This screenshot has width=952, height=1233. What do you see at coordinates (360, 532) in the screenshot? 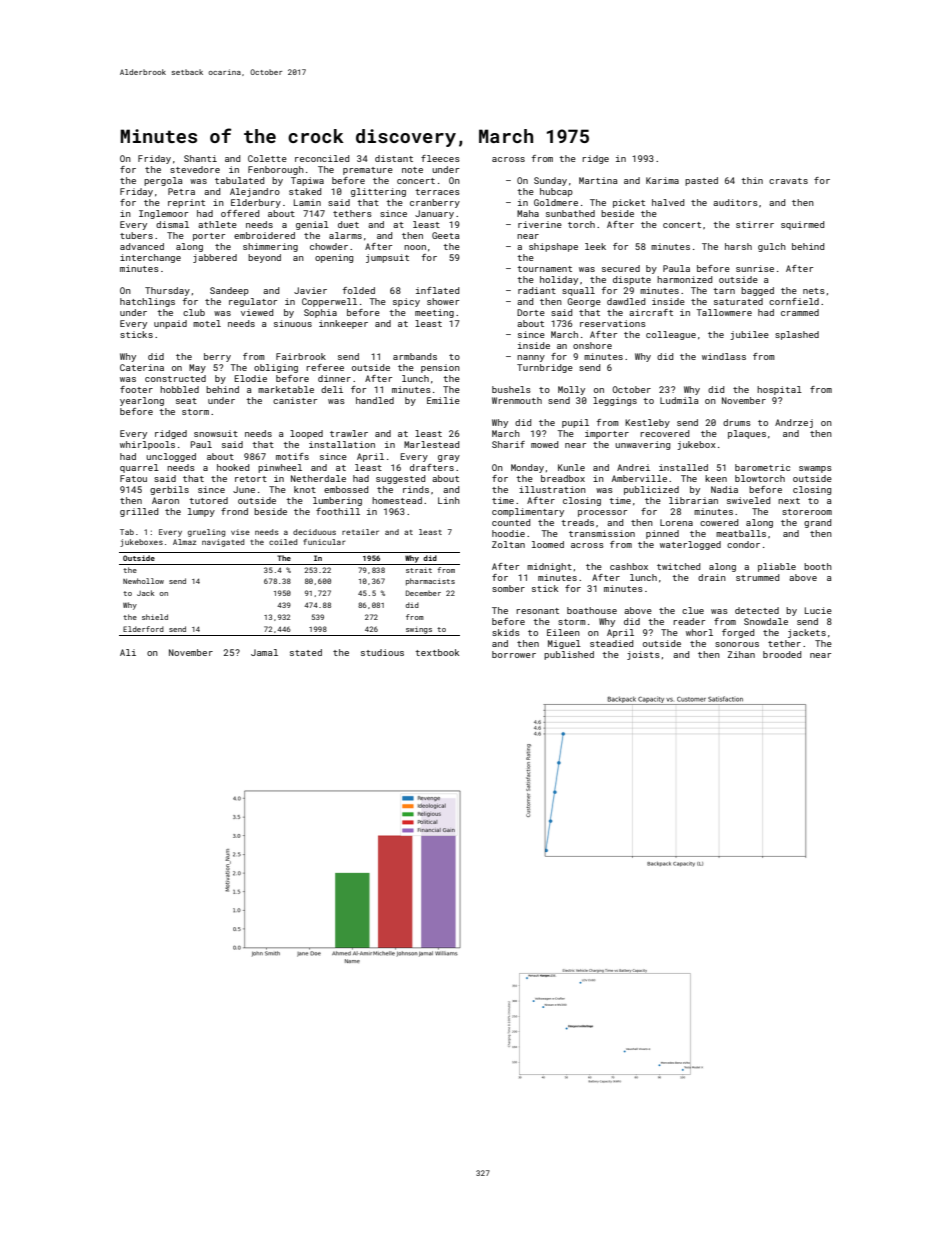
I see `retailer` at bounding box center [360, 532].
